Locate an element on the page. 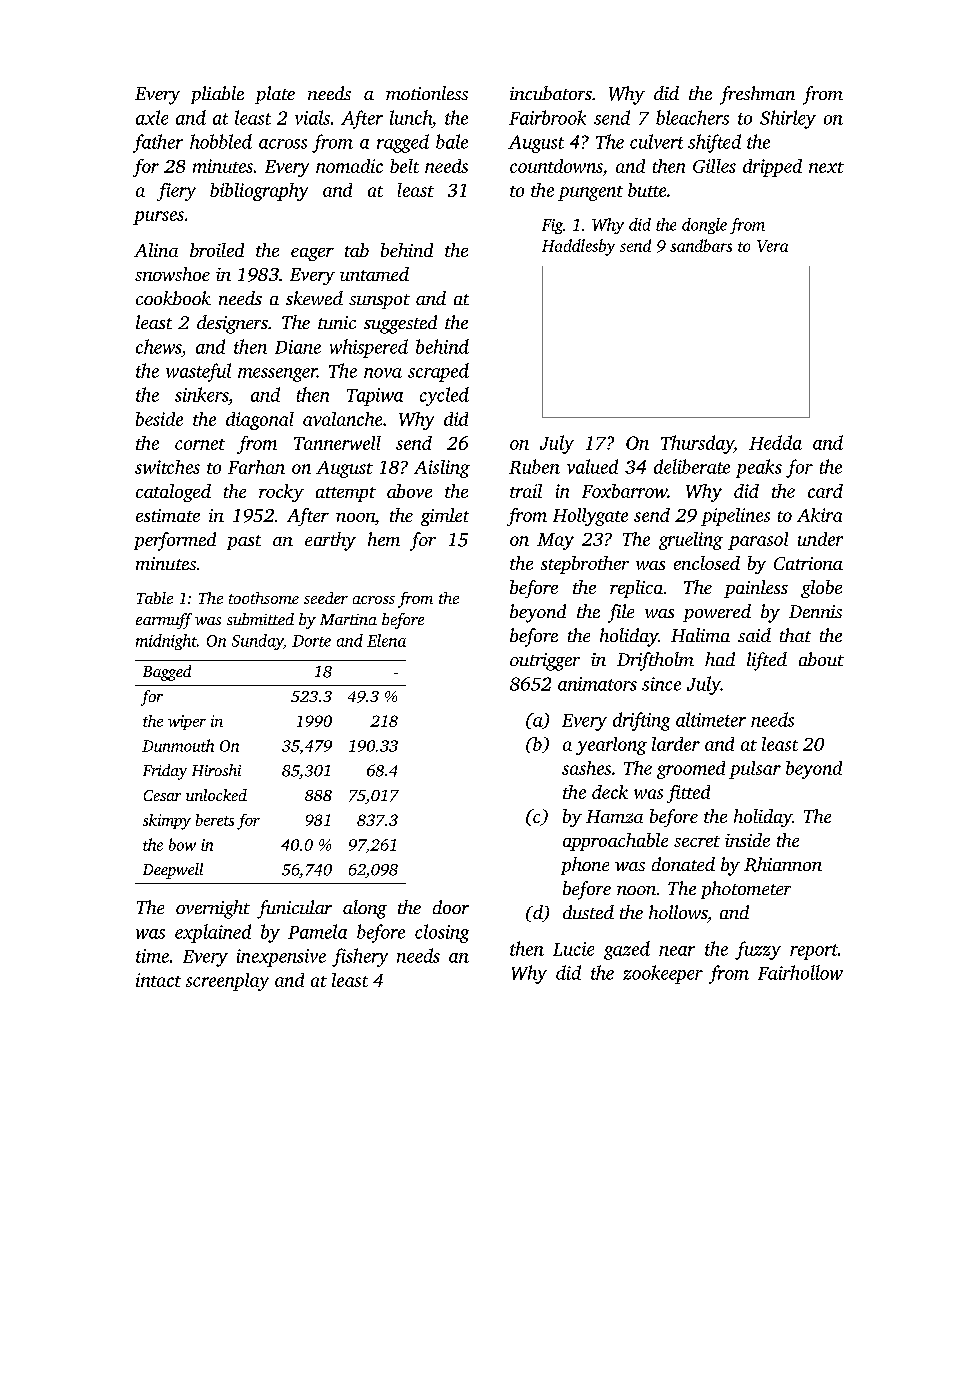  Fairhollow is located at coordinates (800, 972).
